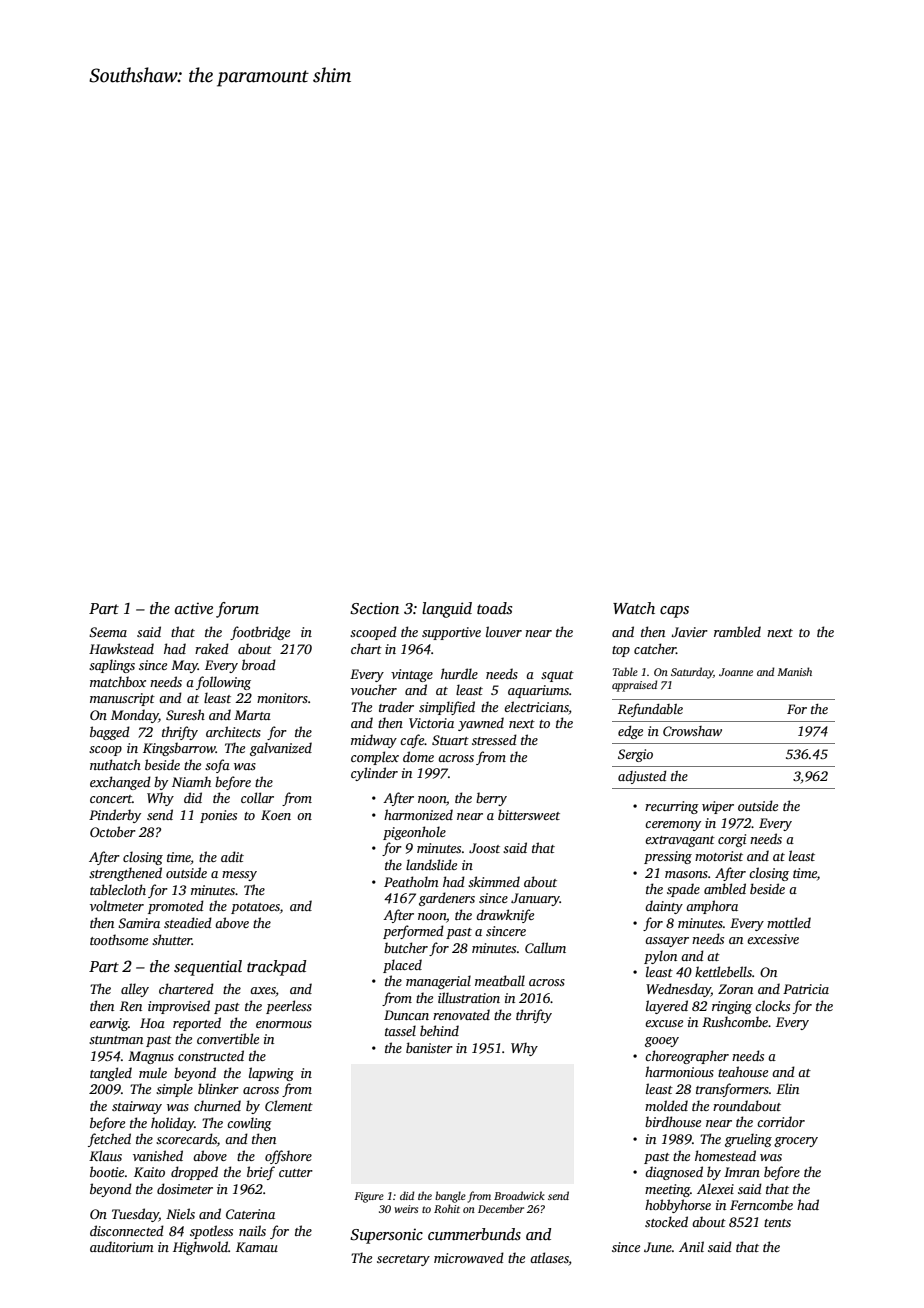 Image resolution: width=924 pixels, height=1308 pixels. What do you see at coordinates (461, 1014) in the image?
I see `renovated` at bounding box center [461, 1014].
